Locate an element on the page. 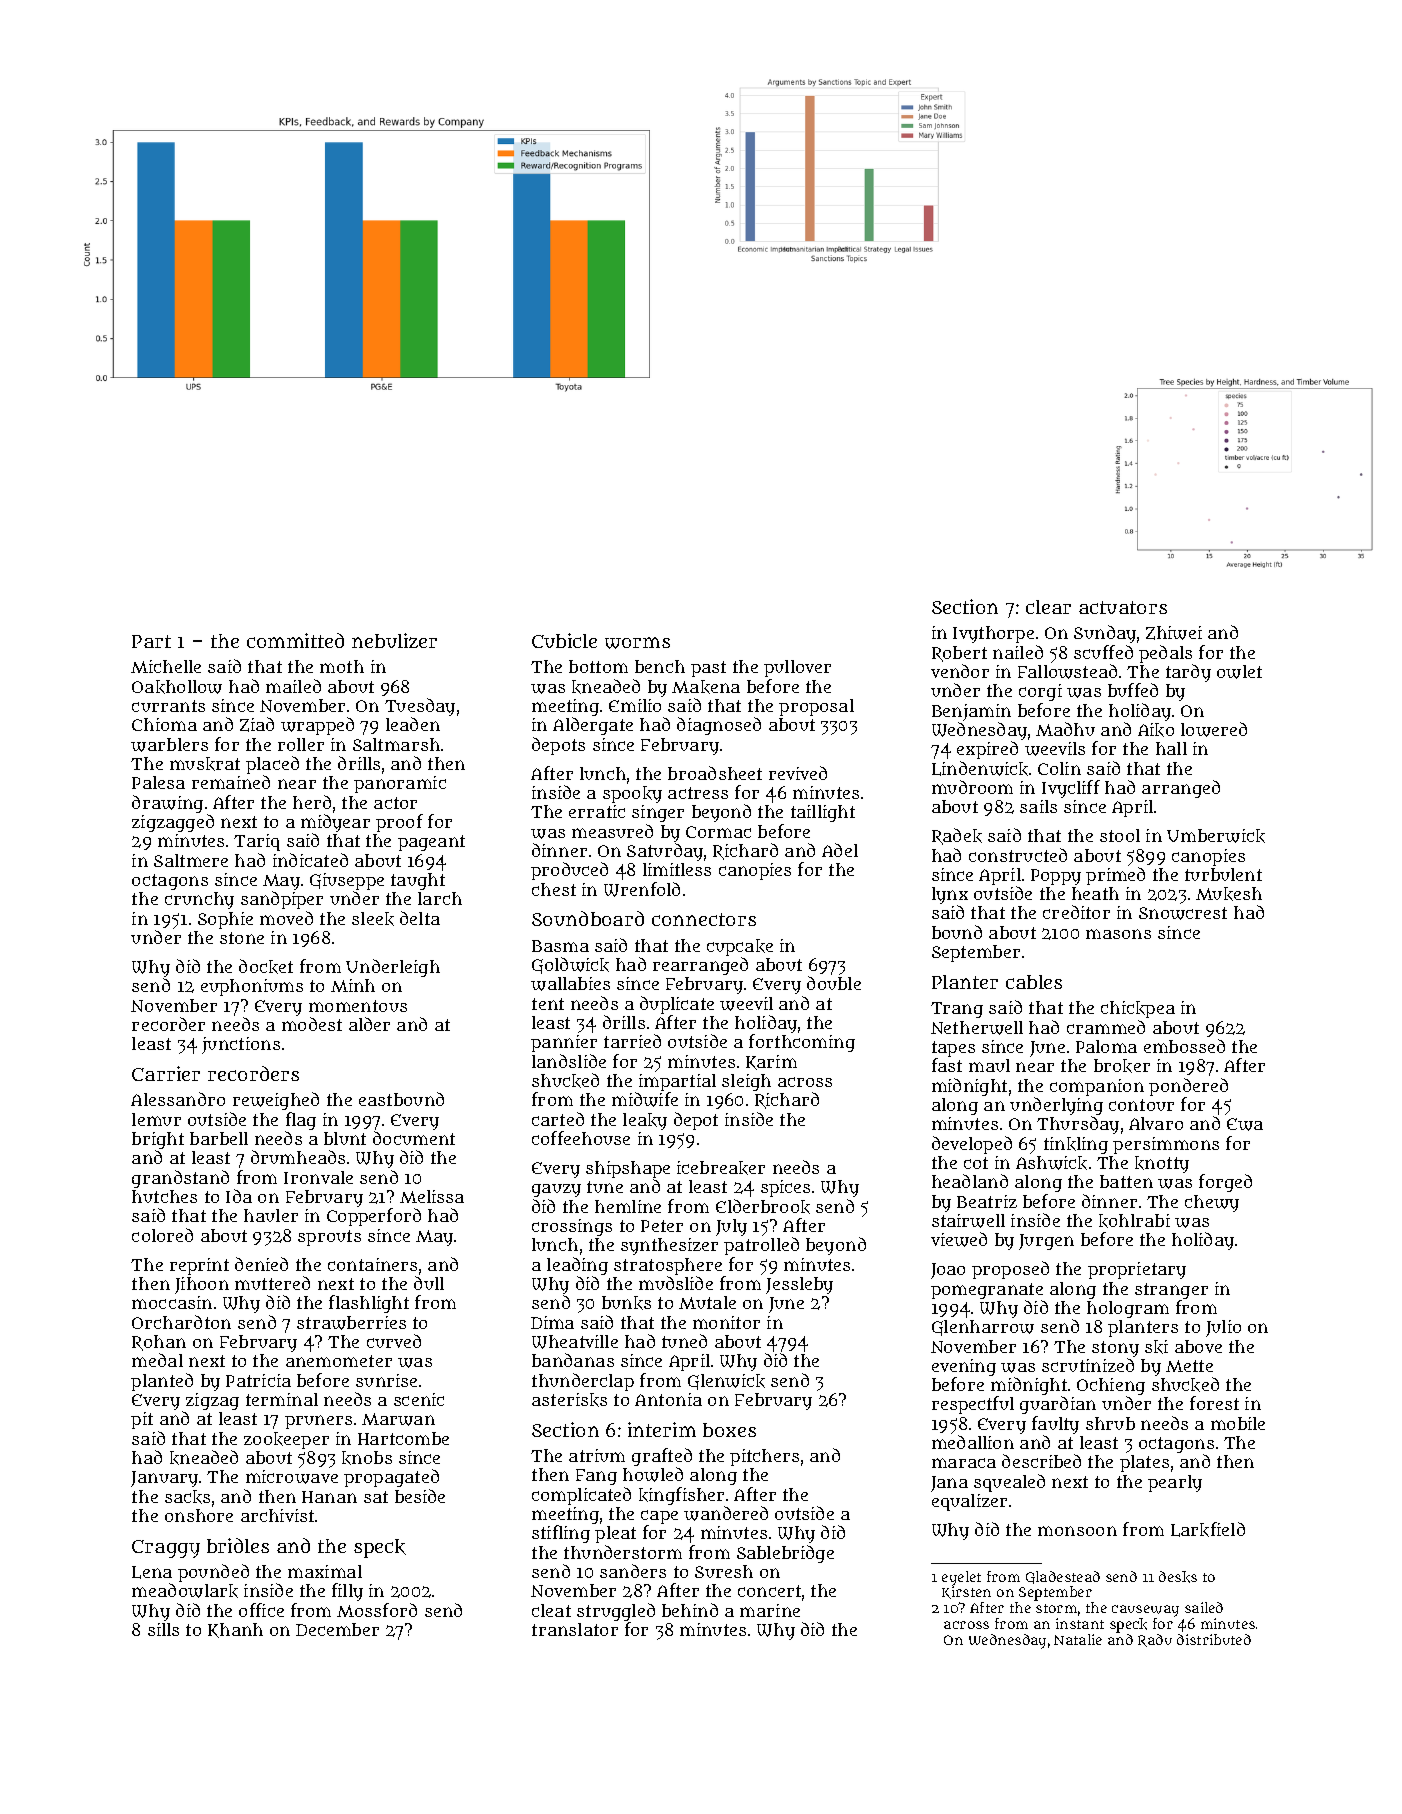  mailed is located at coordinates (293, 686).
